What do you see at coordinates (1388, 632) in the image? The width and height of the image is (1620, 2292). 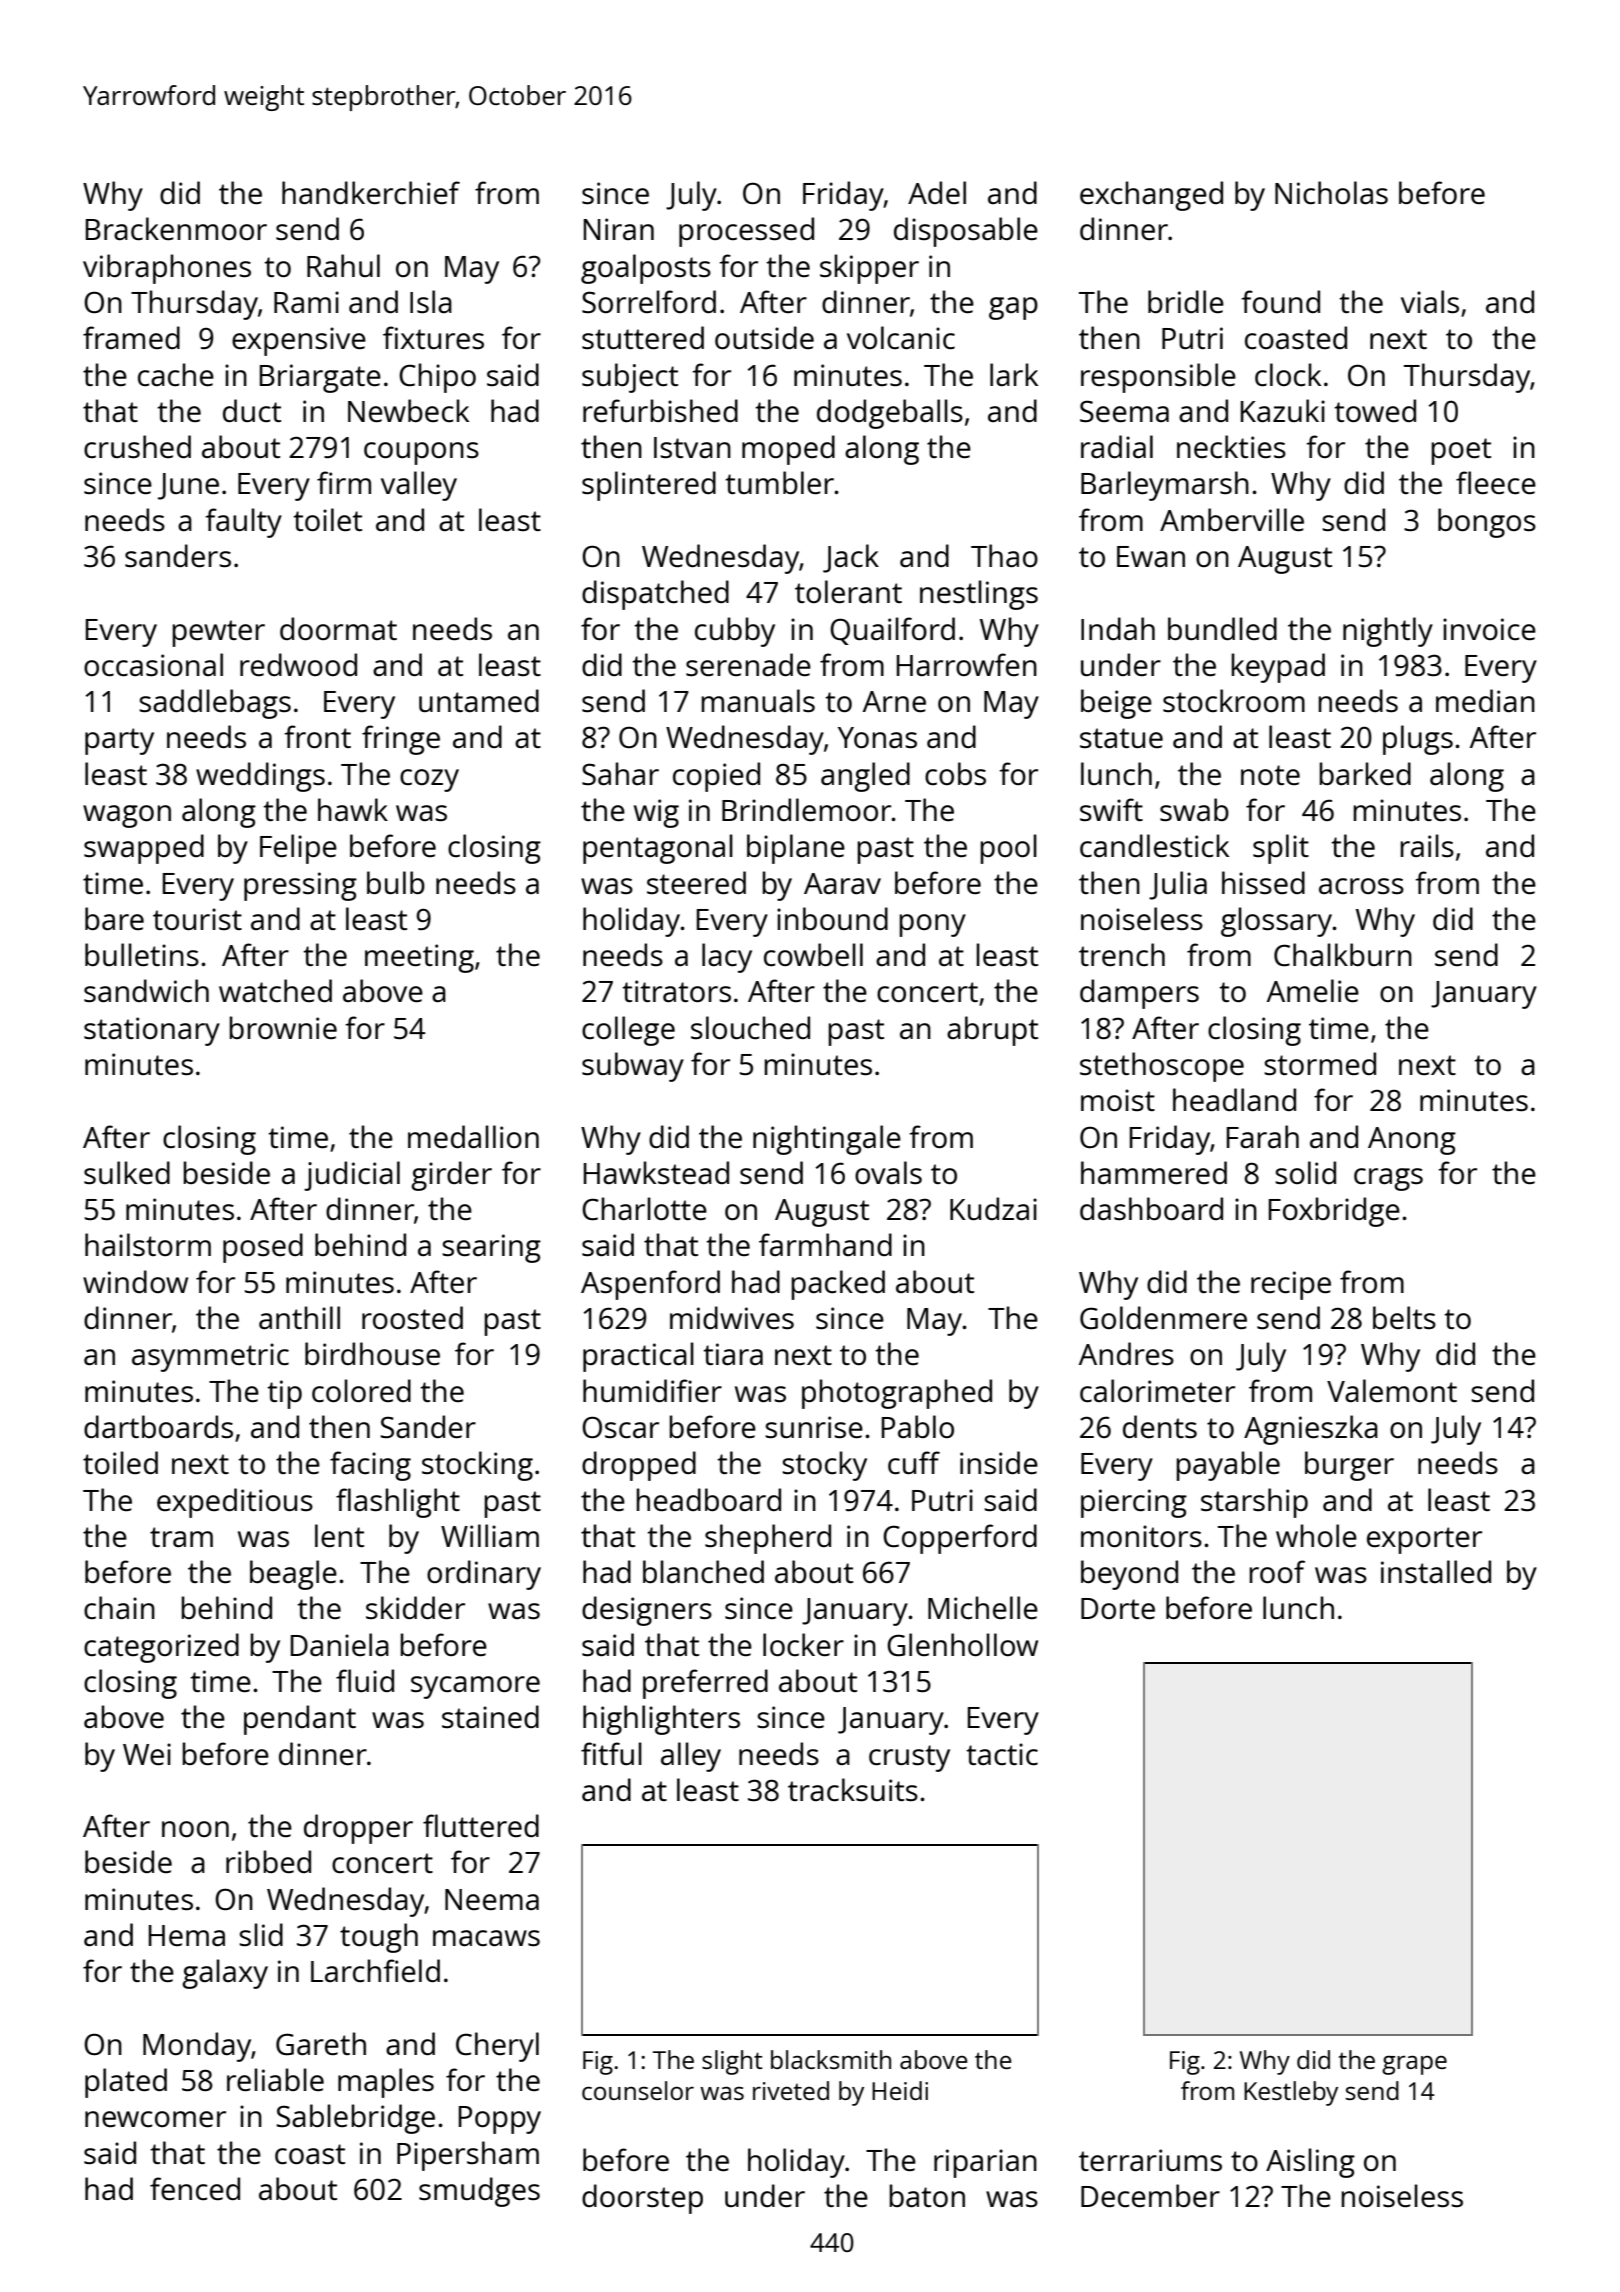 I see `nightly` at bounding box center [1388, 632].
